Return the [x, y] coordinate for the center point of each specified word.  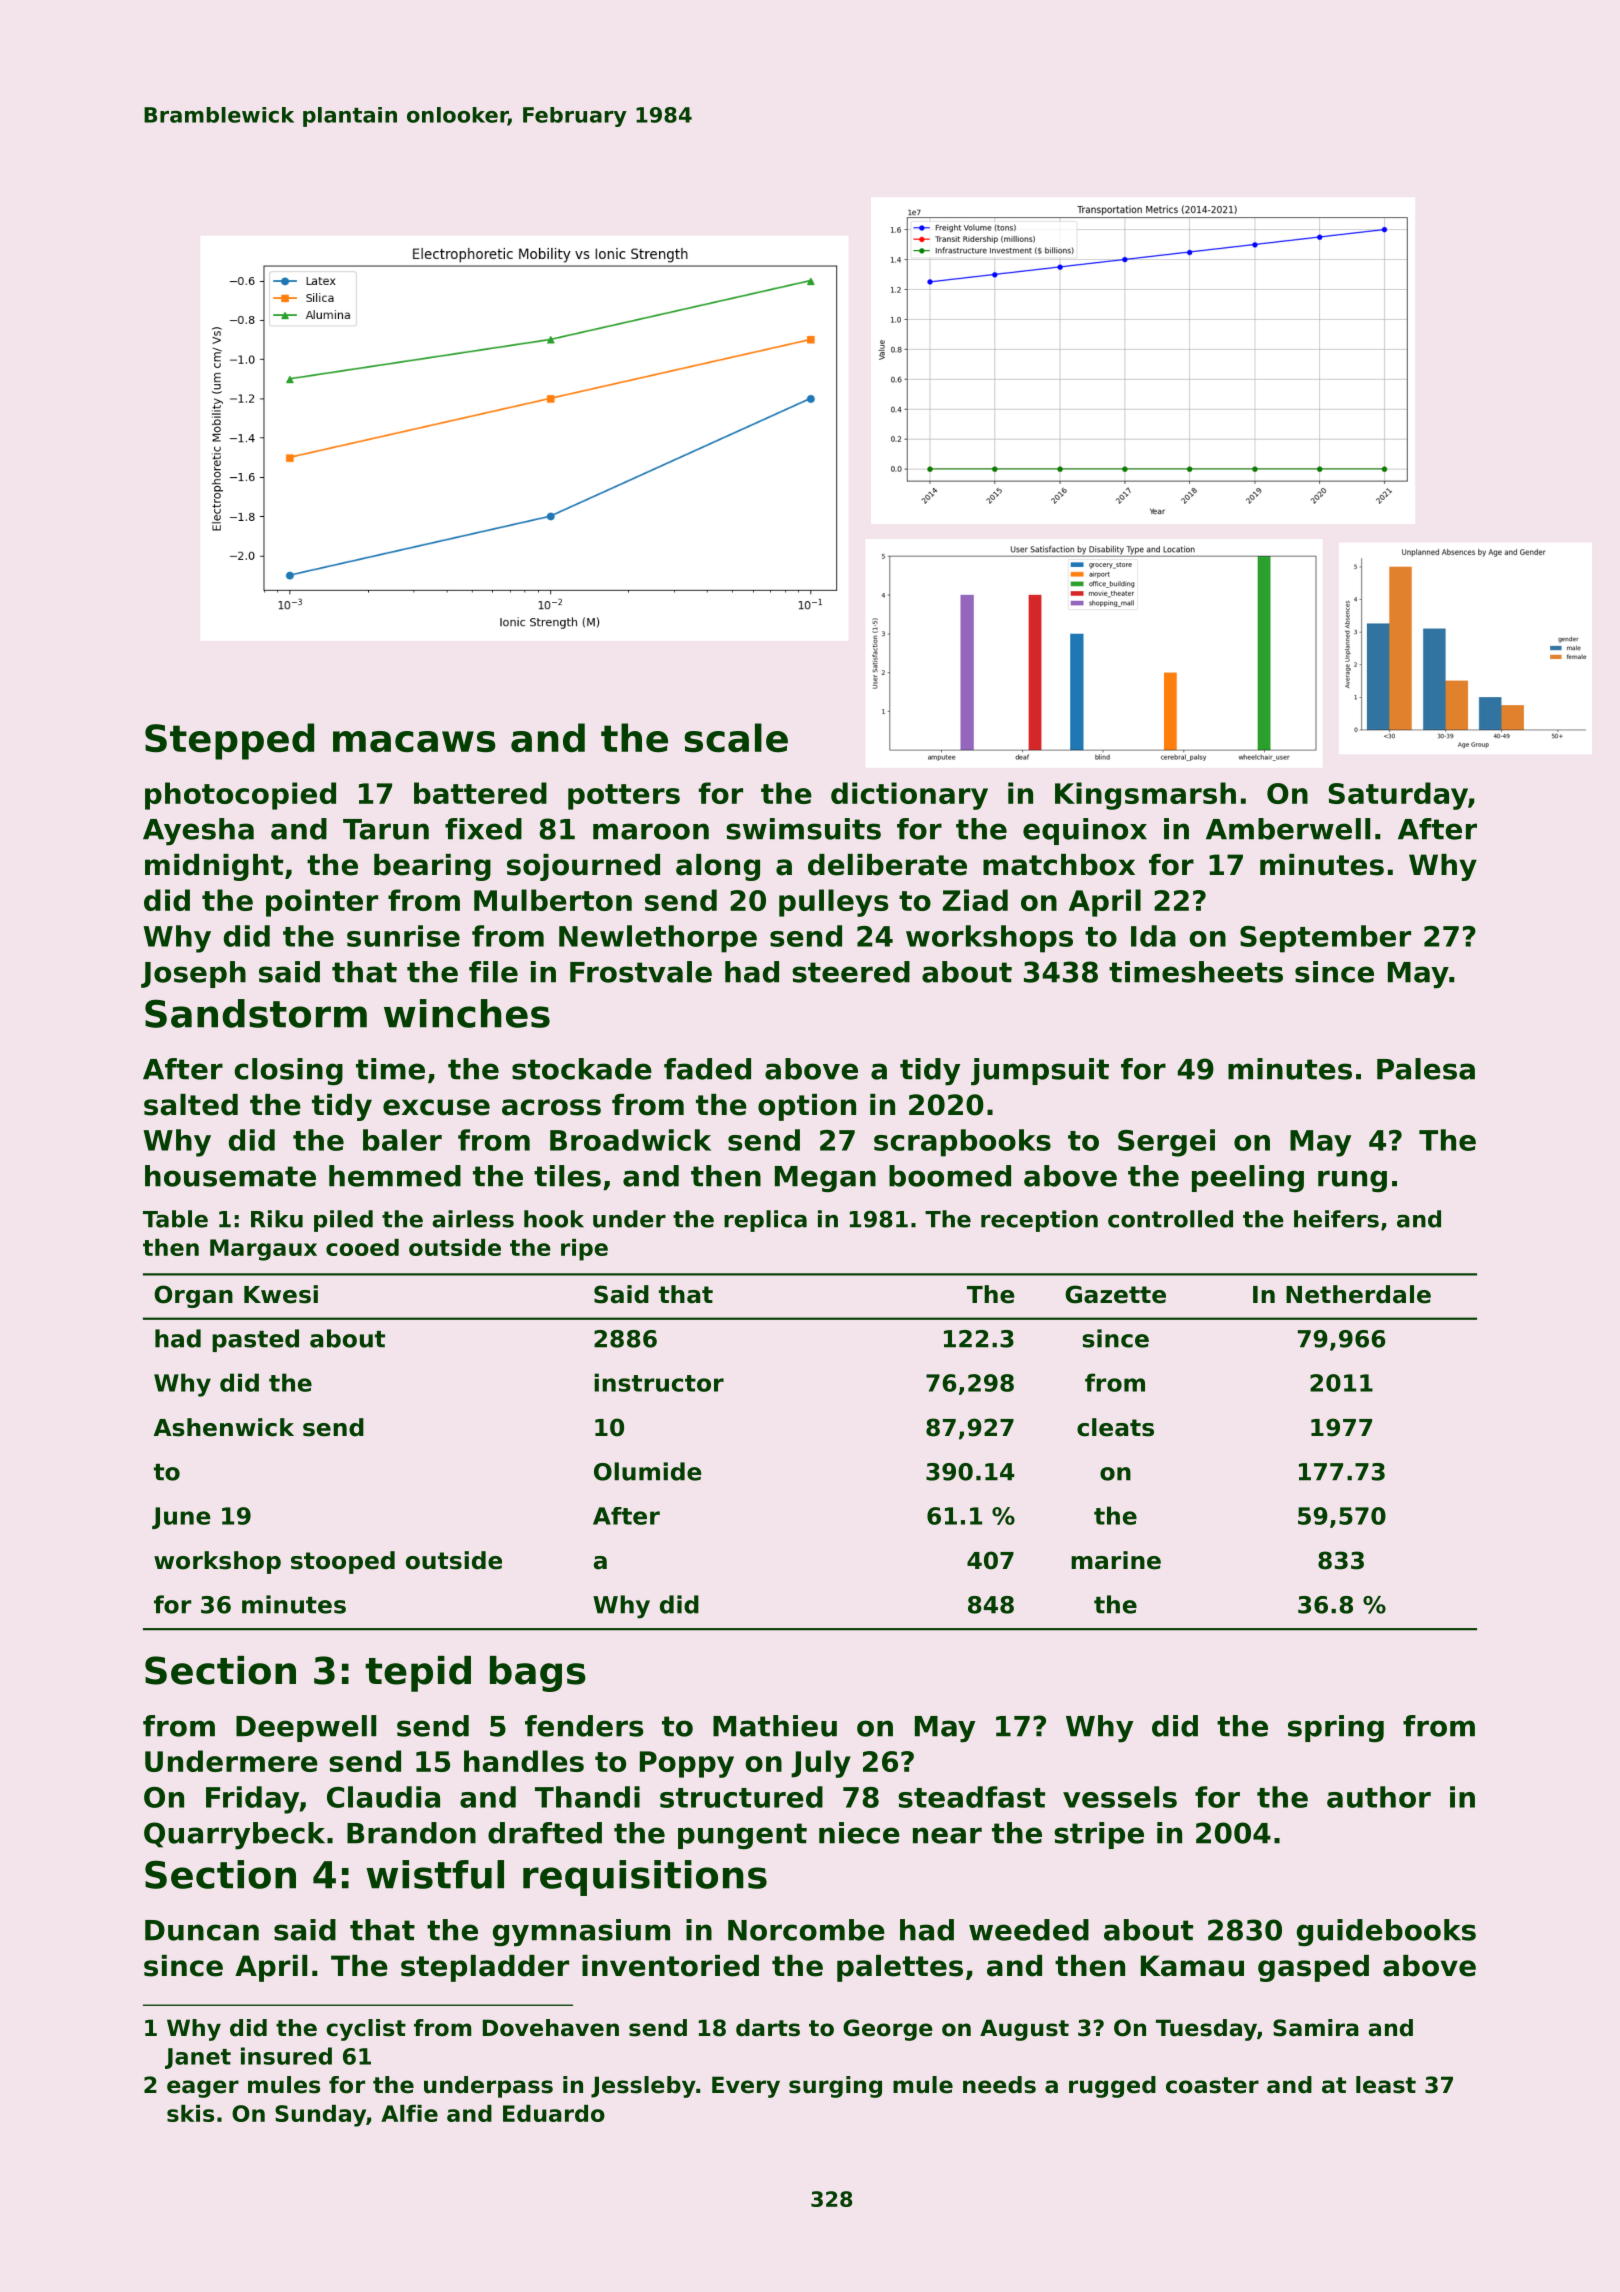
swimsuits [803, 829]
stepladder [485, 1968]
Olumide [648, 1471]
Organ [193, 1296]
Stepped [229, 741]
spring [1336, 1728]
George [888, 2030]
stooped [343, 1562]
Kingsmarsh [1145, 796]
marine [1116, 1560]
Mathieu [775, 1726]
